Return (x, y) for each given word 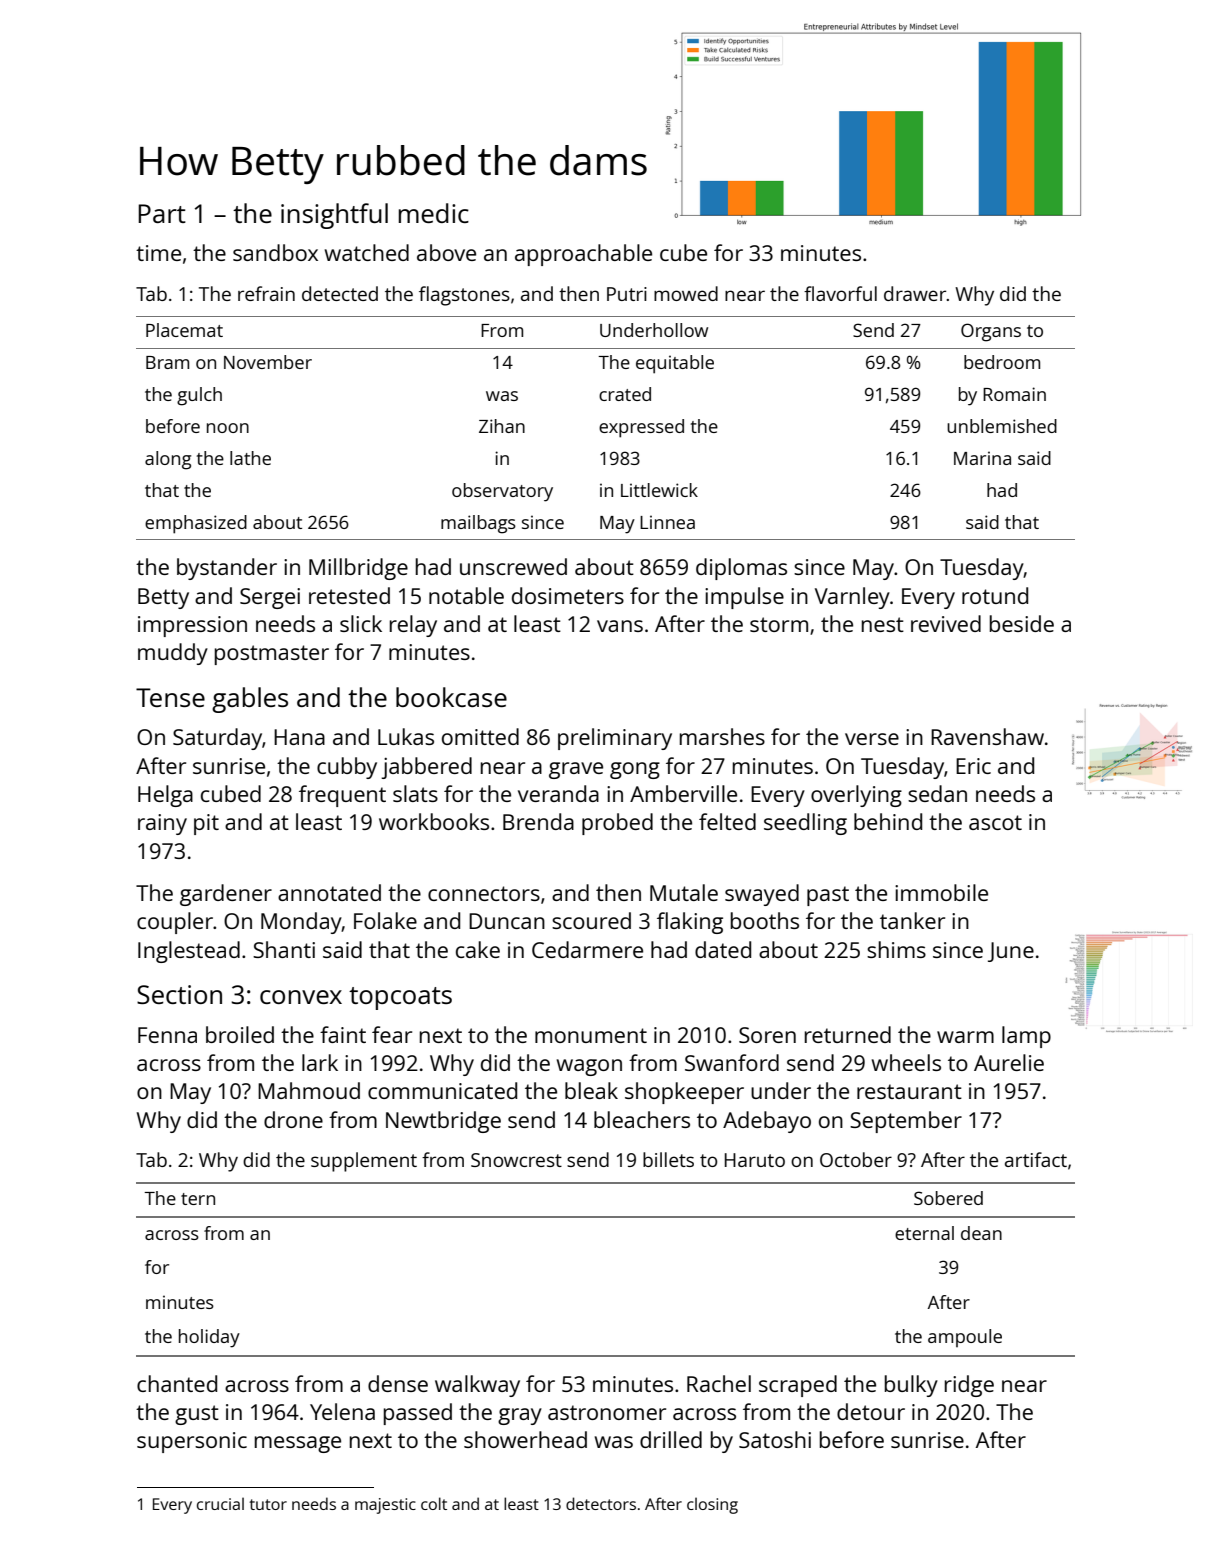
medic (434, 213)
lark (320, 1062)
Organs (991, 332)
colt (434, 1503)
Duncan (507, 921)
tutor (268, 1504)
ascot (995, 822)
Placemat (184, 330)
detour (871, 1411)
